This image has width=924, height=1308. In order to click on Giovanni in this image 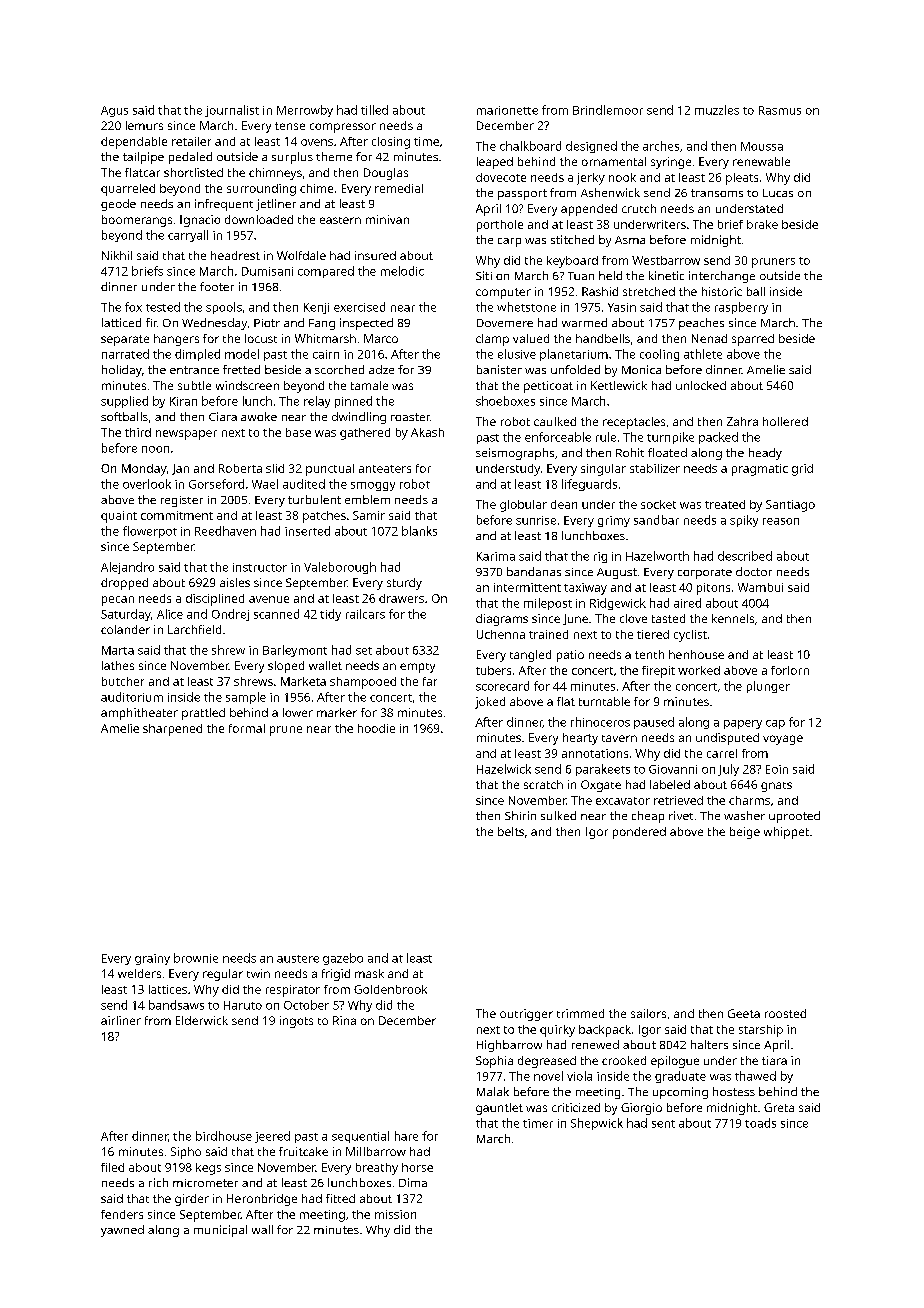, I will do `click(673, 769)`.
